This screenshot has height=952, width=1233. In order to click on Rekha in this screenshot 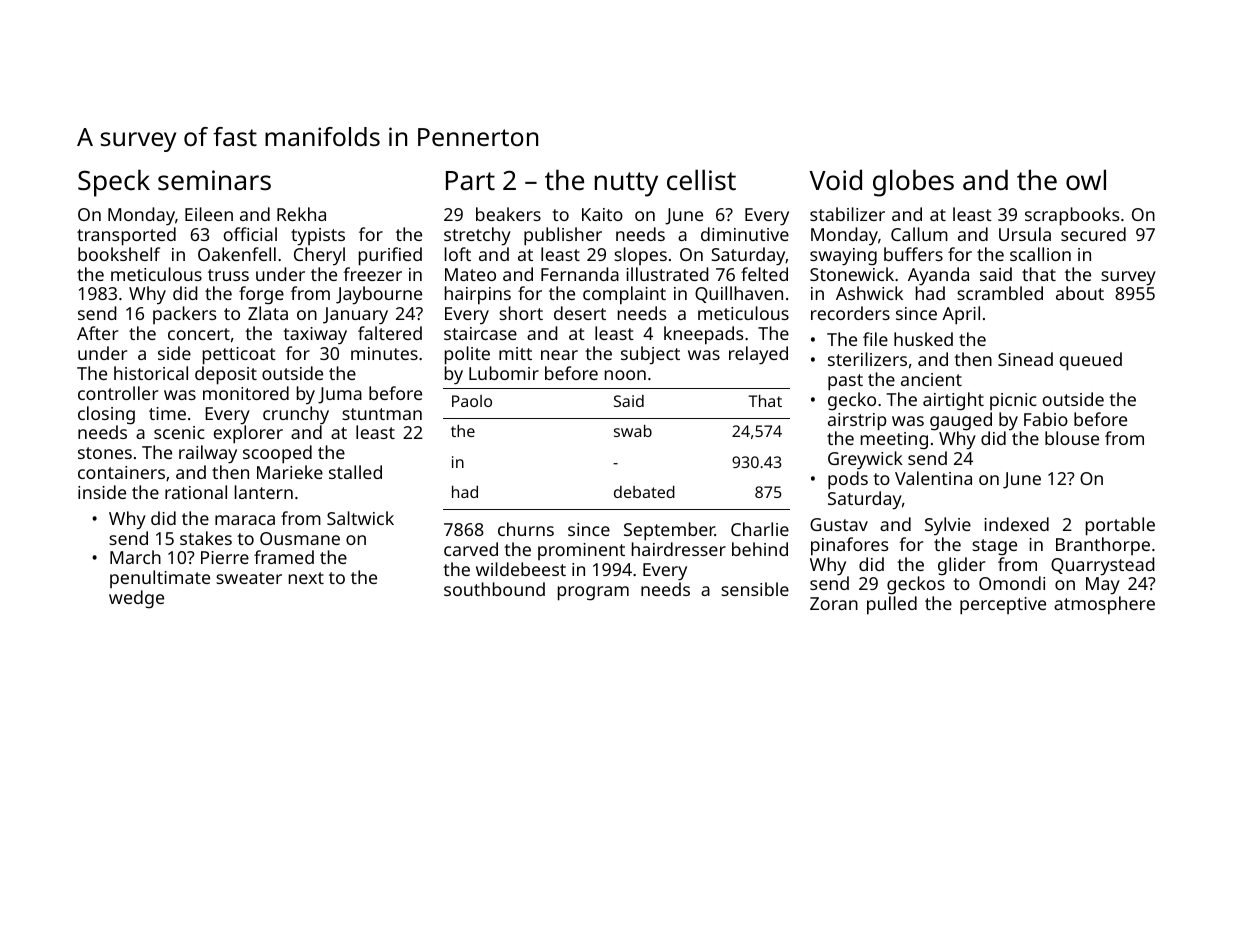, I will do `click(301, 214)`.
